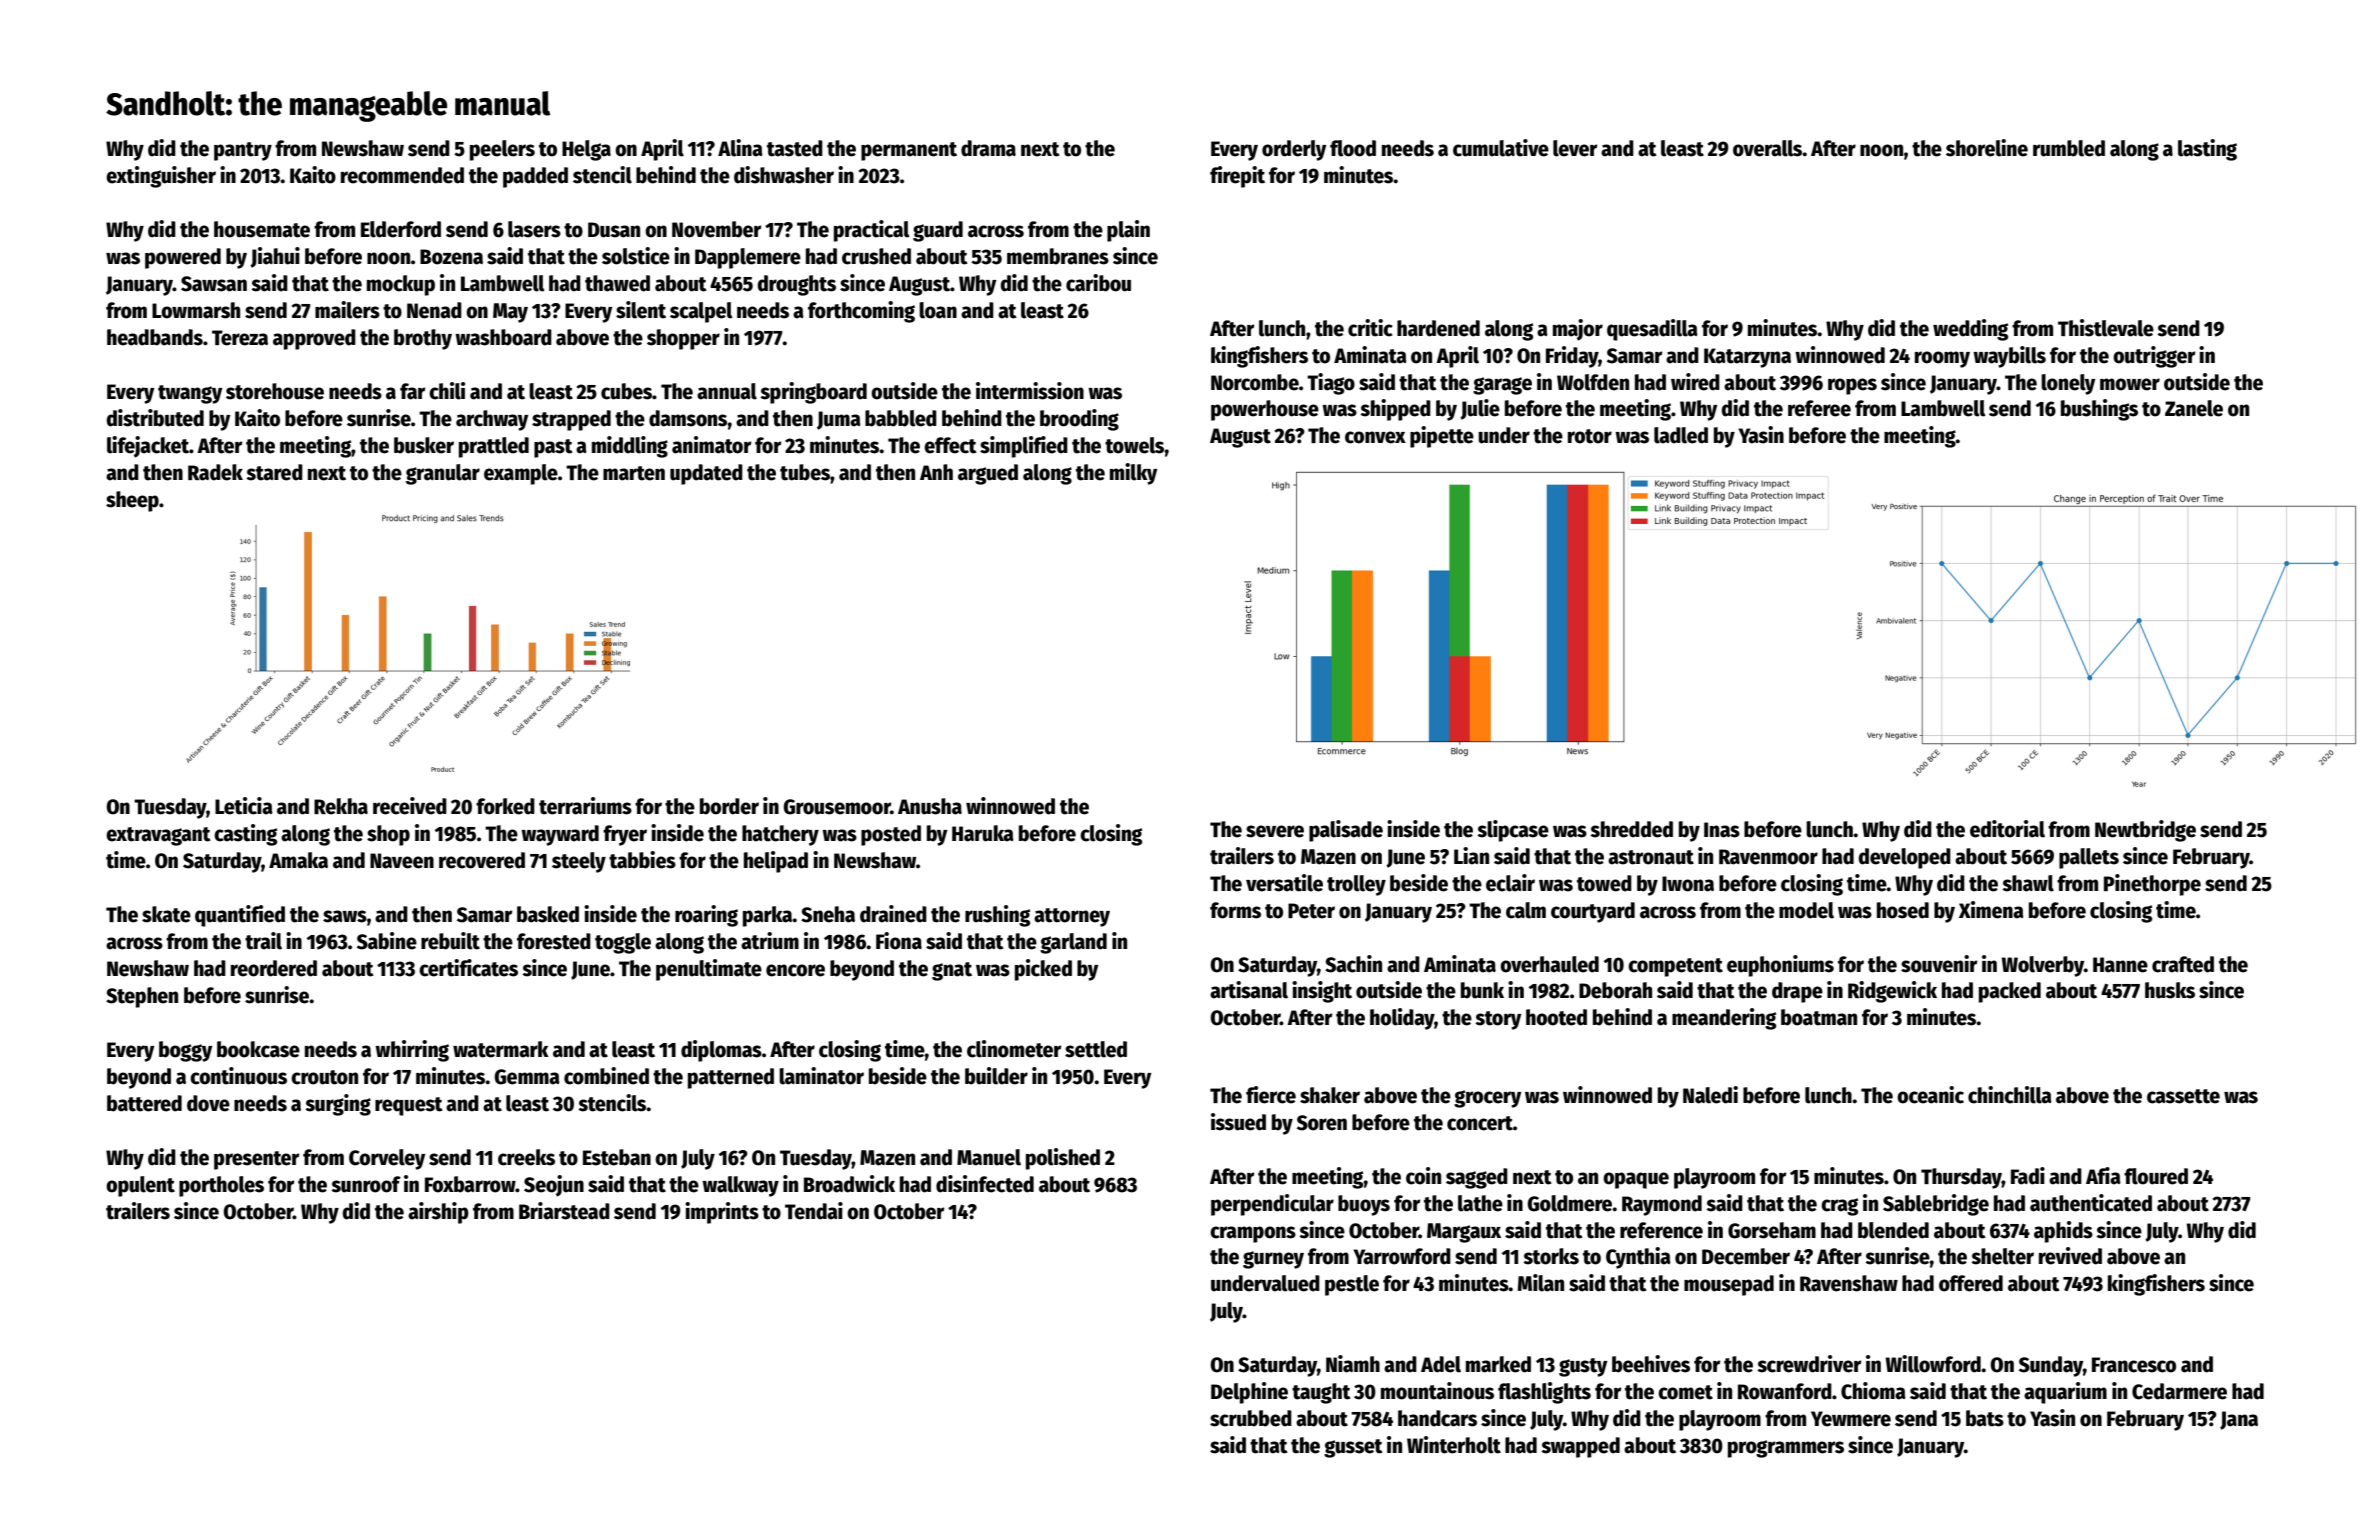  I want to click on firepit, so click(1237, 177).
